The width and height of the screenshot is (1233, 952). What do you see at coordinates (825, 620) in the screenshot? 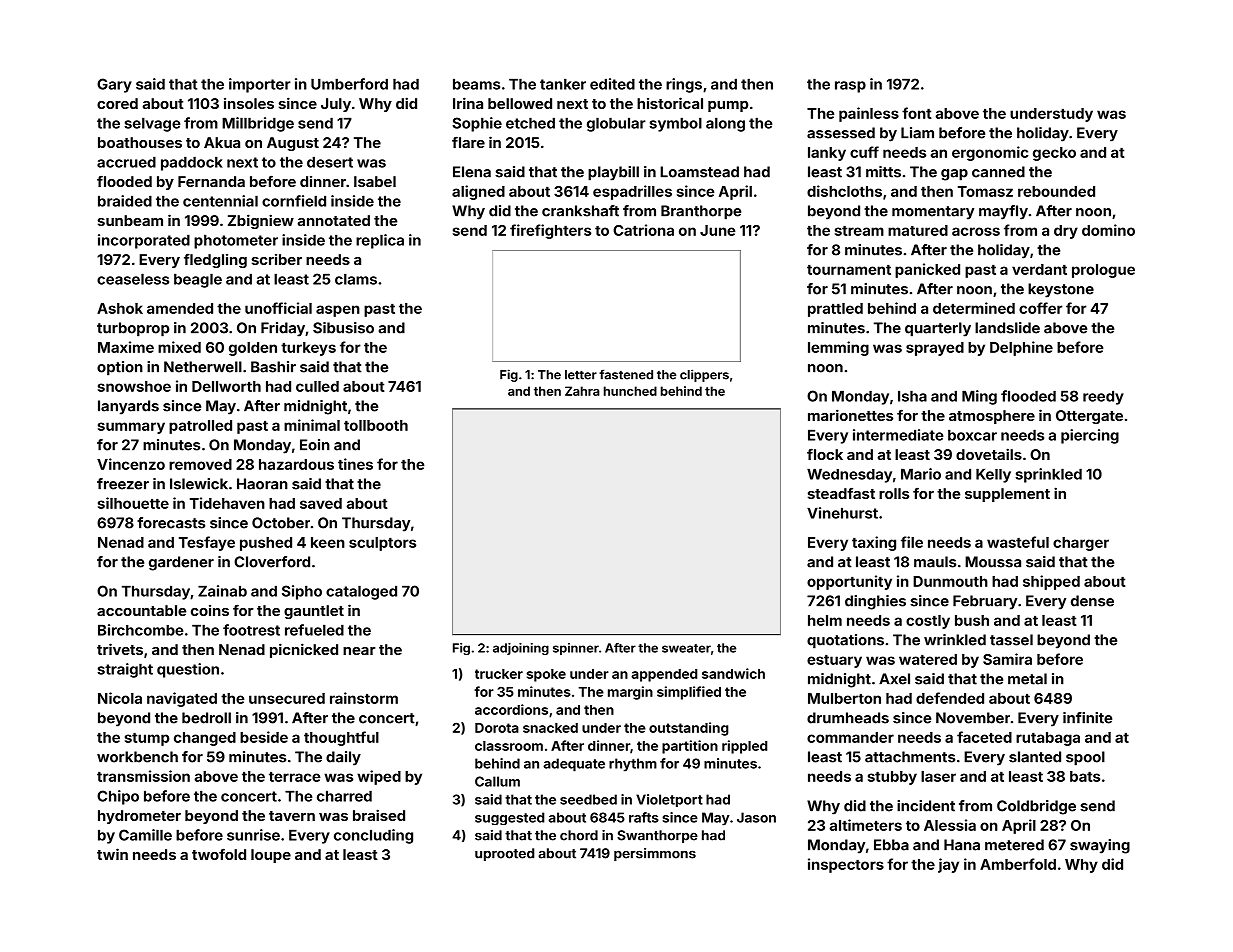
I see `helm` at bounding box center [825, 620].
